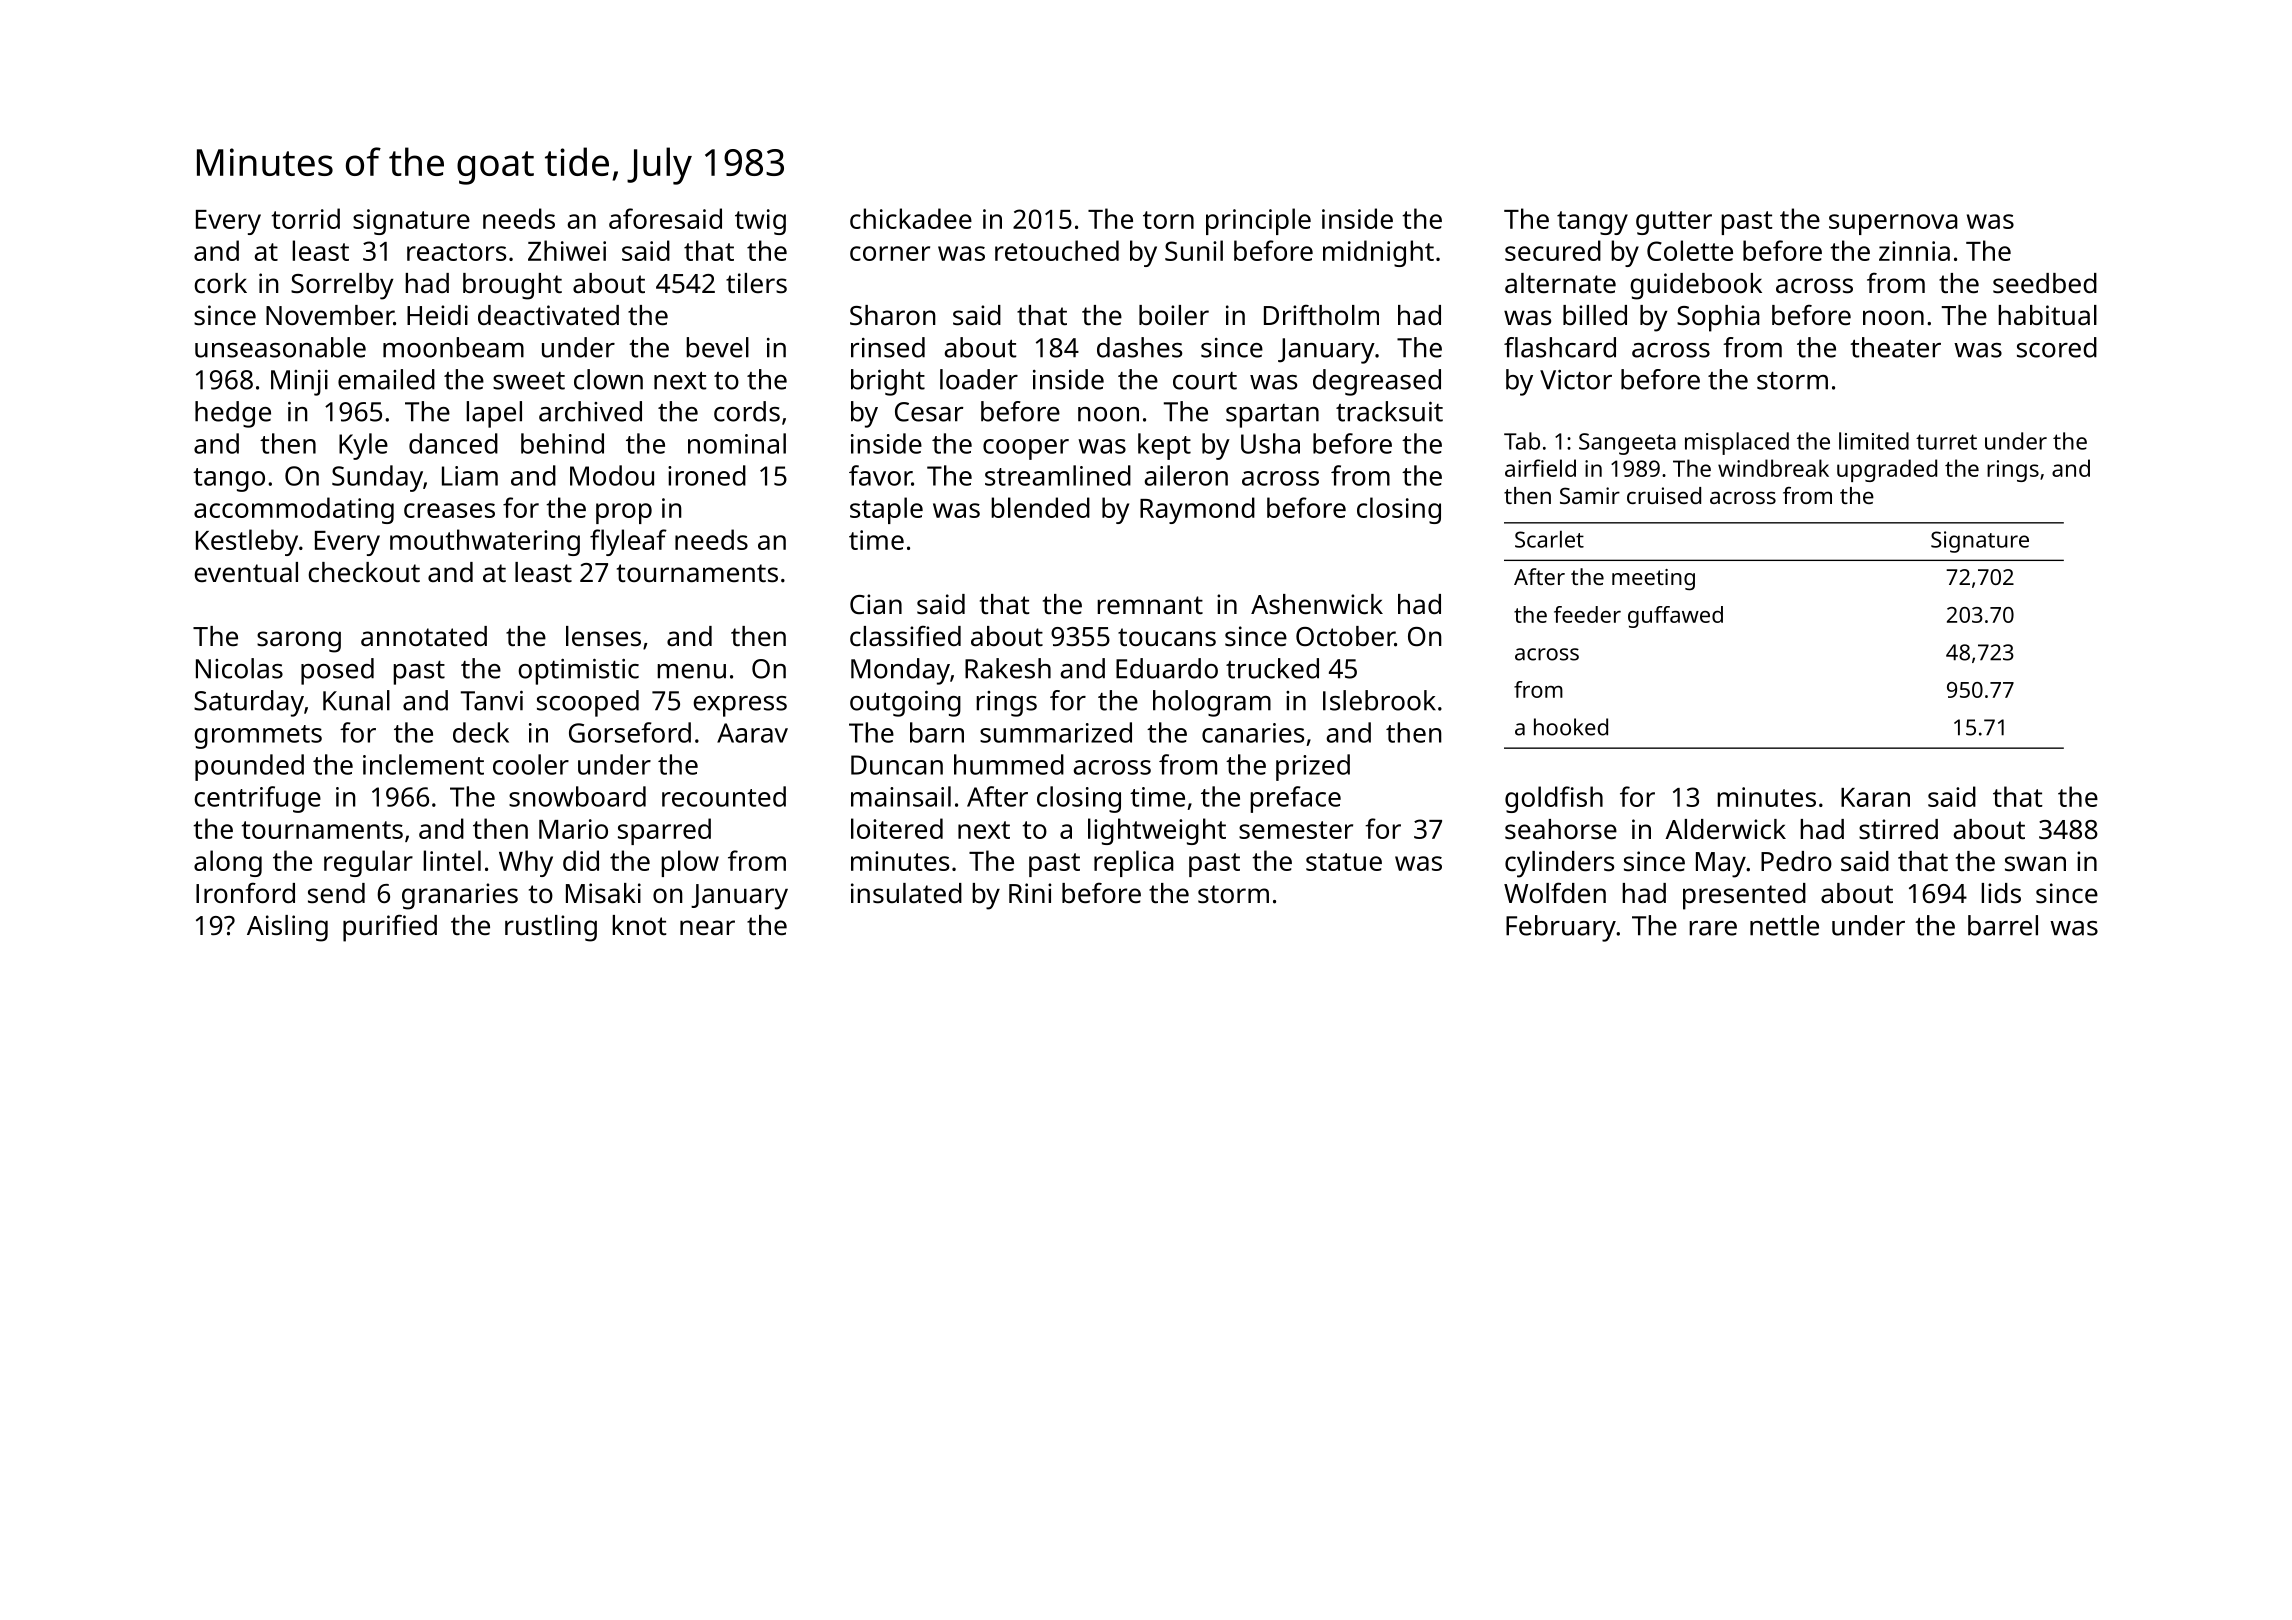 Image resolution: width=2292 pixels, height=1620 pixels. I want to click on checkout, so click(364, 572).
